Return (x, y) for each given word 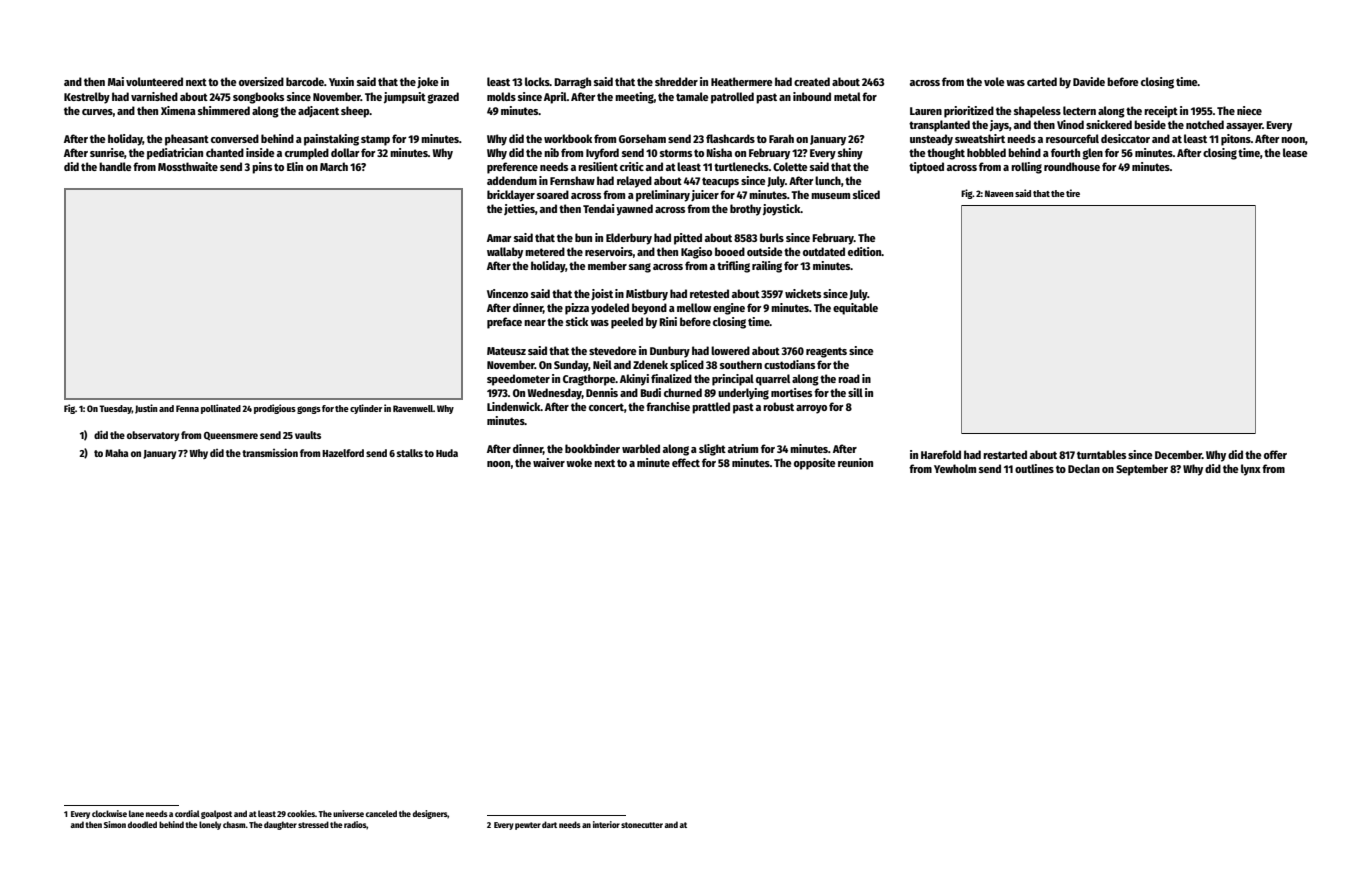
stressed (313, 824)
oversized (261, 81)
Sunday (571, 366)
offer (1275, 454)
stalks (410, 453)
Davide (1089, 81)
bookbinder (592, 448)
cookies (301, 813)
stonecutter (642, 825)
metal (847, 96)
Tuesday (115, 409)
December (1178, 454)
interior (606, 824)
